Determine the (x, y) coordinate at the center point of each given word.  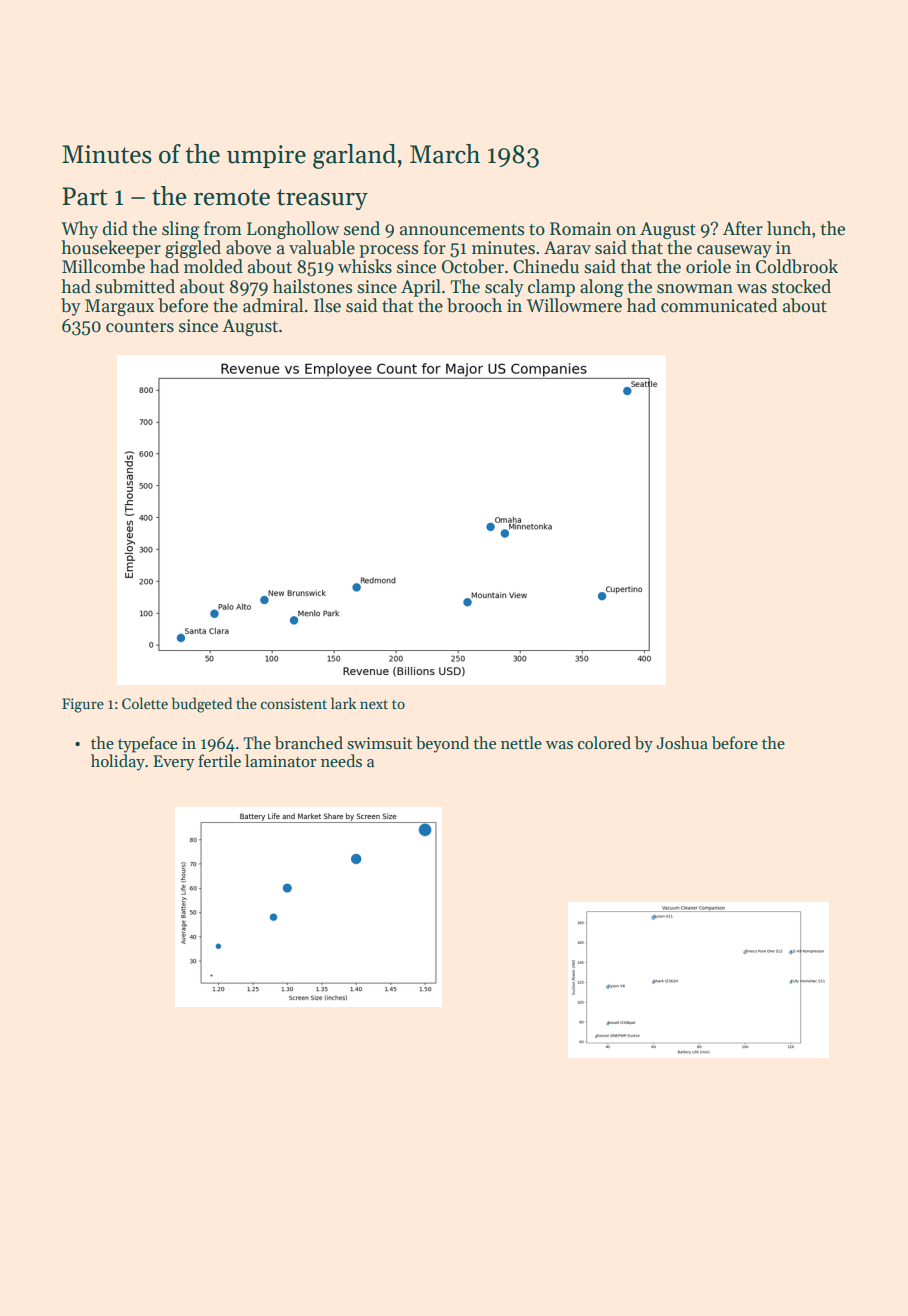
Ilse (327, 305)
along (602, 288)
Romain (581, 229)
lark (343, 703)
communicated (719, 305)
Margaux (119, 307)
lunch (789, 228)
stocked (801, 286)
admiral (273, 305)
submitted (135, 286)
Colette (145, 703)
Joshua (682, 743)
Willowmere (574, 305)
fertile (219, 760)
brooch (474, 305)
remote (232, 197)
